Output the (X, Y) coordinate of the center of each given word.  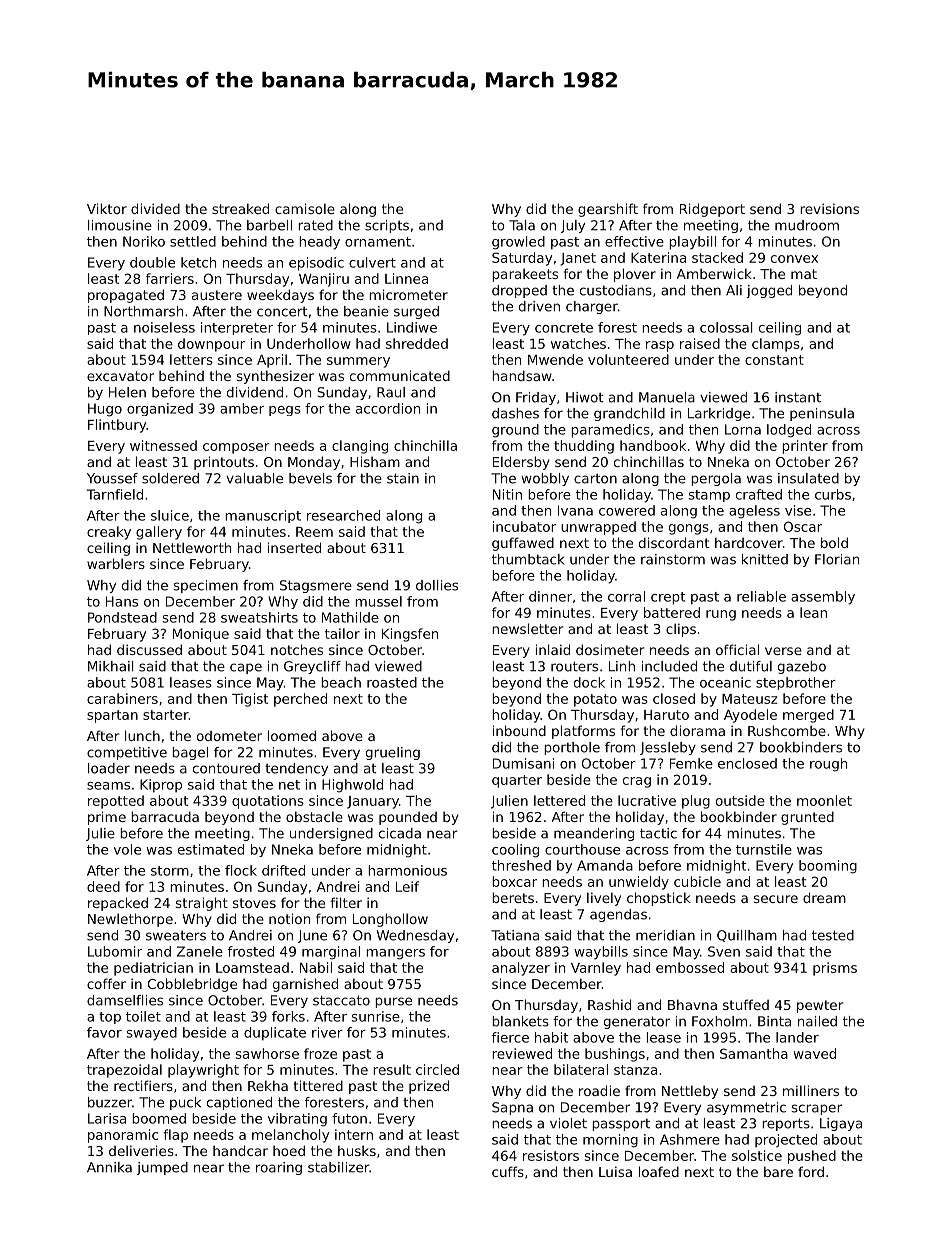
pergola (716, 479)
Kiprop (161, 786)
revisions (829, 208)
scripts (387, 226)
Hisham (375, 461)
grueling (393, 753)
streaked (240, 208)
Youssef (112, 478)
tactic (658, 833)
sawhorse (267, 1053)
